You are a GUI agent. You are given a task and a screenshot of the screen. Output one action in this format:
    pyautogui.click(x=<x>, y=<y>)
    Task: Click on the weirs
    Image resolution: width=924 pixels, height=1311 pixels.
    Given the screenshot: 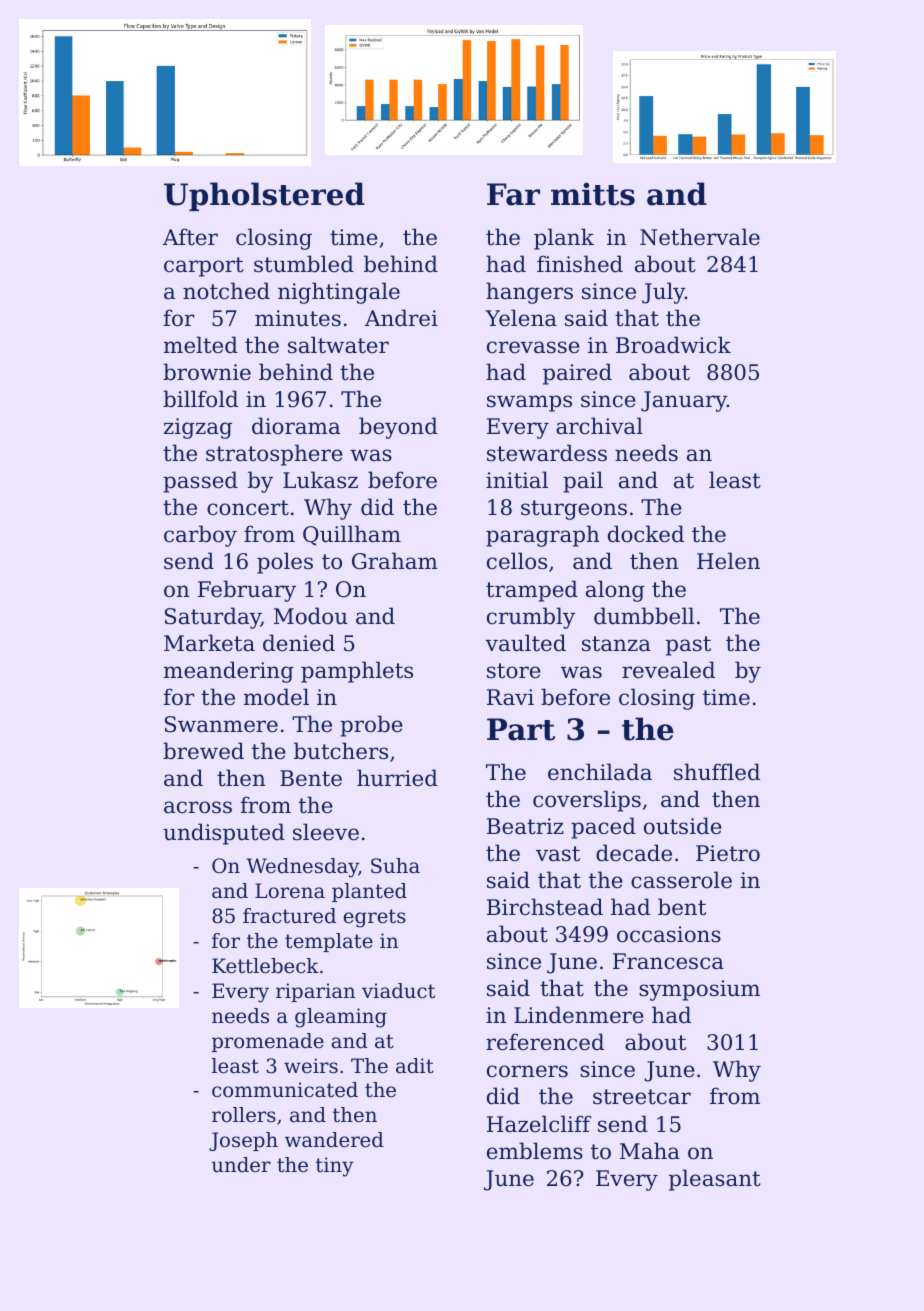 What is the action you would take?
    pyautogui.click(x=311, y=1066)
